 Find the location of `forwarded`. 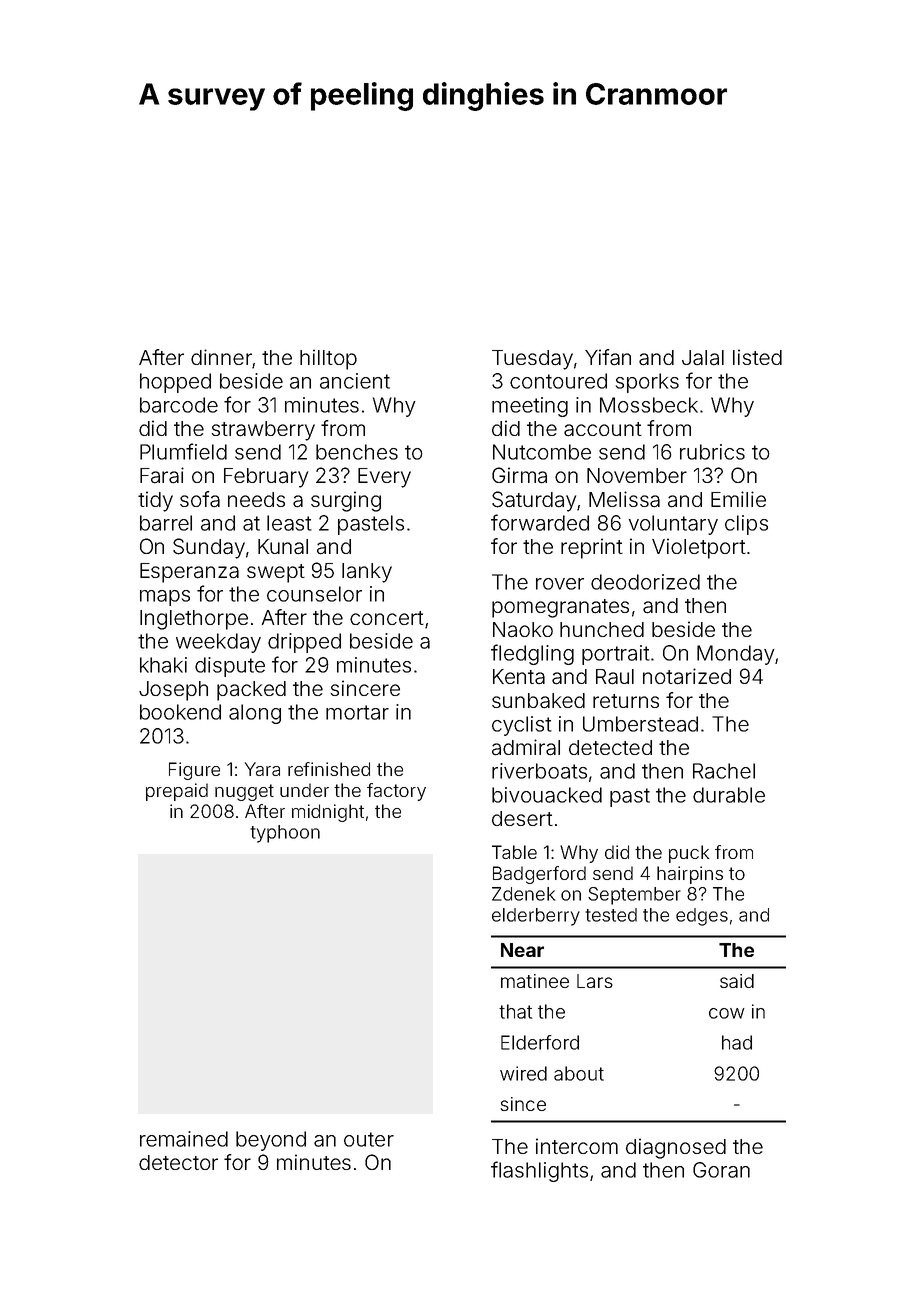

forwarded is located at coordinates (540, 522).
